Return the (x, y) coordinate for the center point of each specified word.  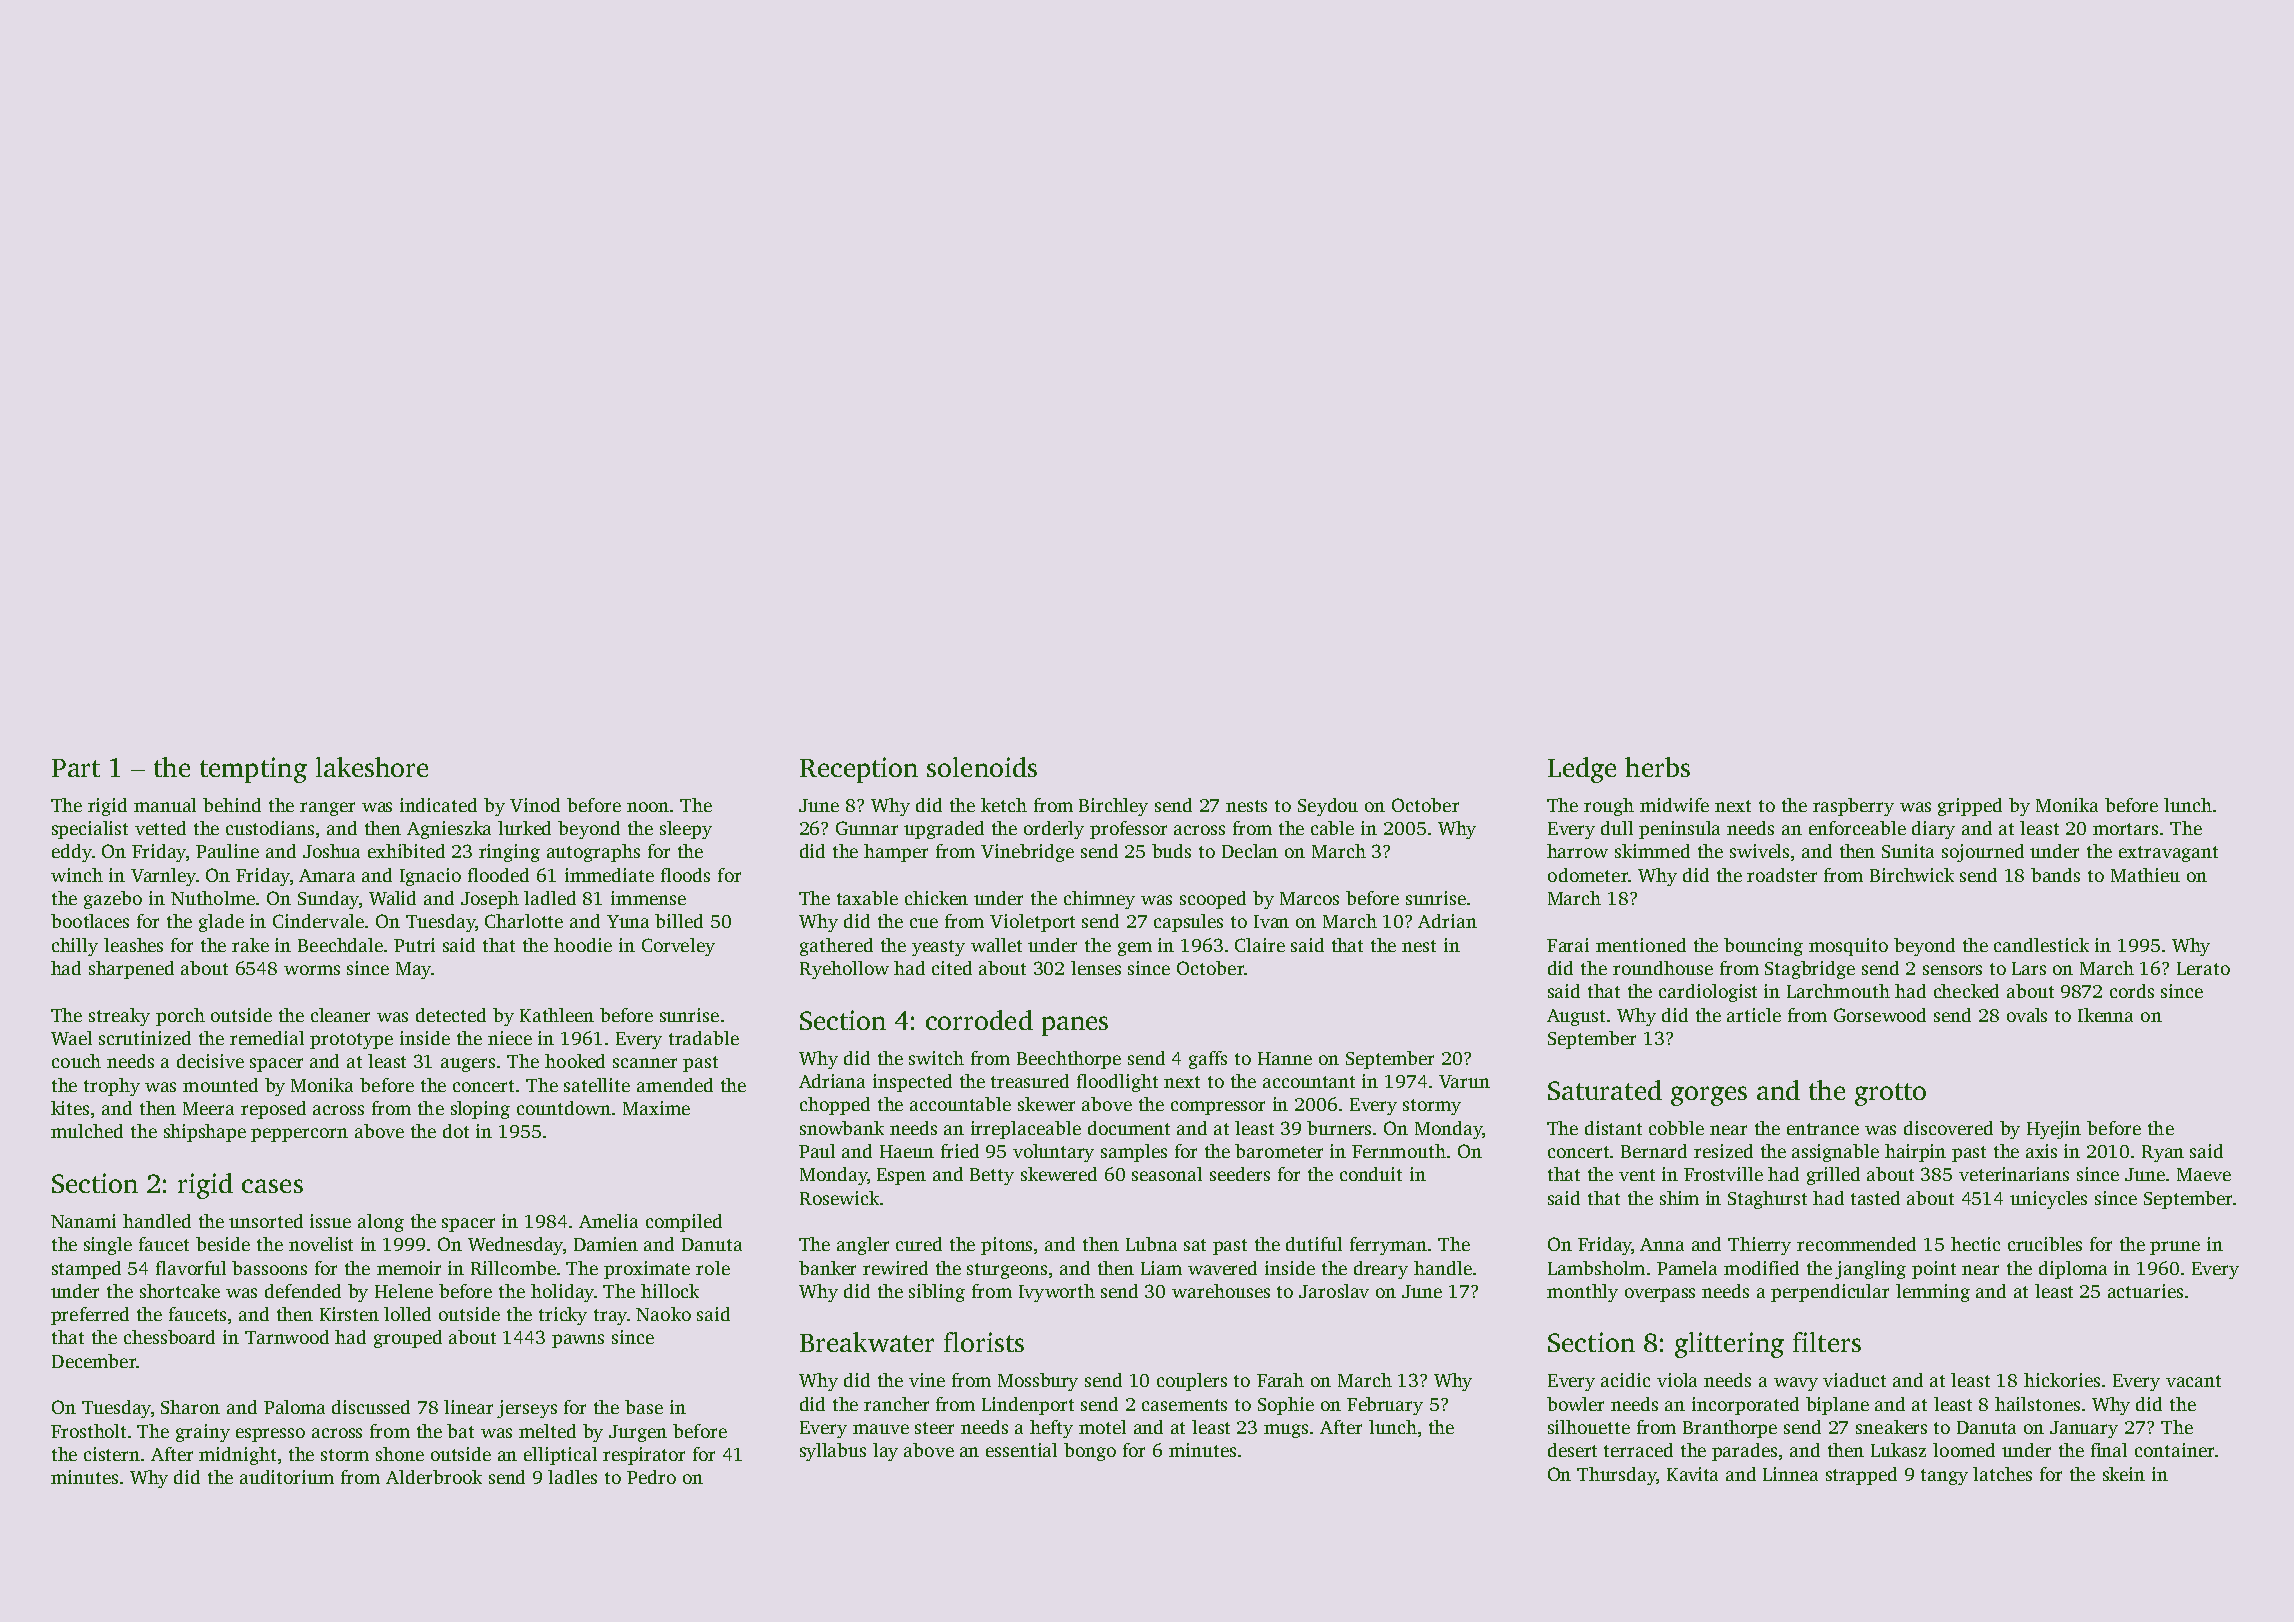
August (1576, 1017)
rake (250, 945)
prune (2175, 1248)
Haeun (907, 1151)
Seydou (1328, 807)
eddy (72, 853)
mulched (87, 1131)
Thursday (1616, 1476)
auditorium (287, 1477)
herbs (1657, 767)
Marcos (1309, 898)
